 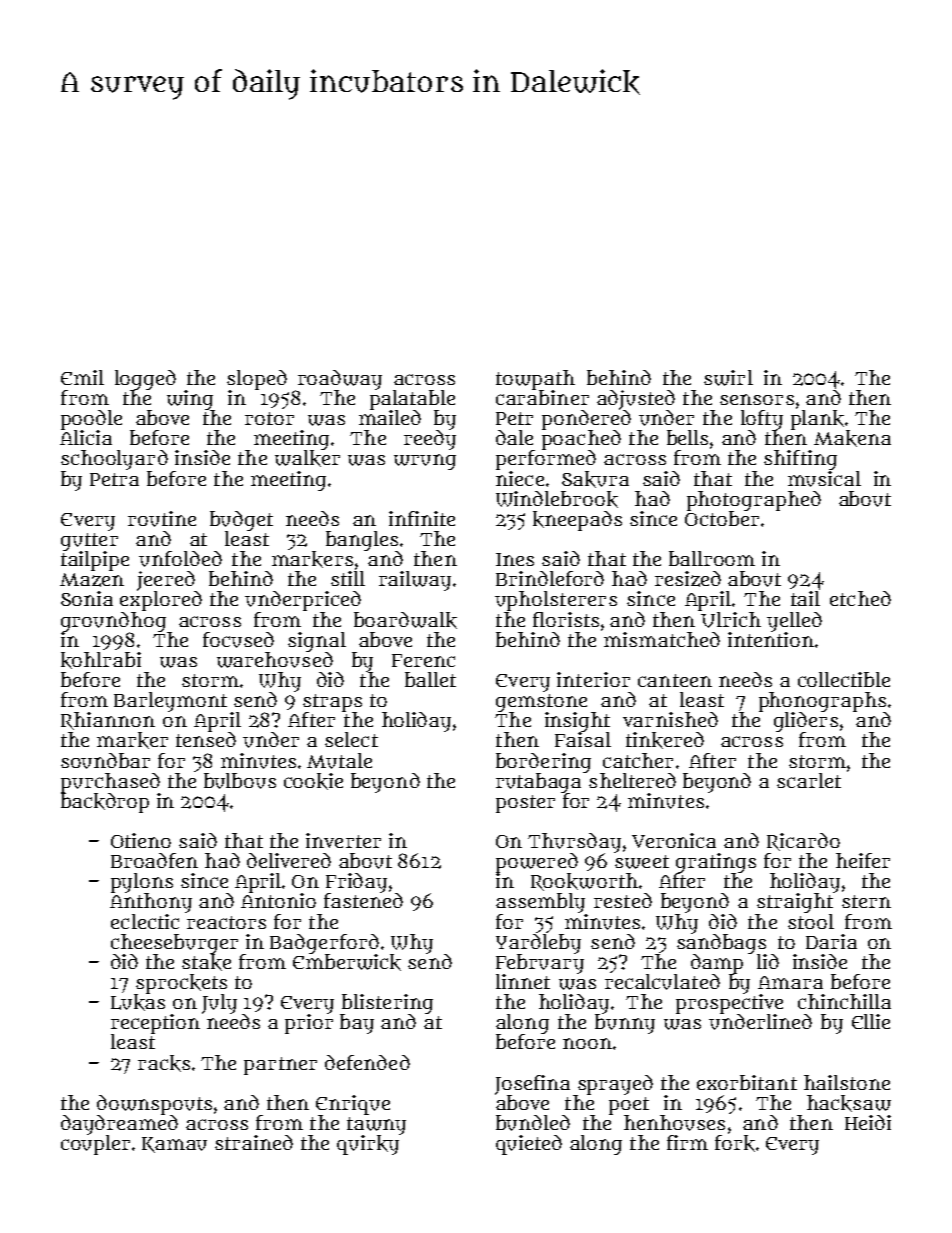 What do you see at coordinates (332, 703) in the page?
I see `straps` at bounding box center [332, 703].
